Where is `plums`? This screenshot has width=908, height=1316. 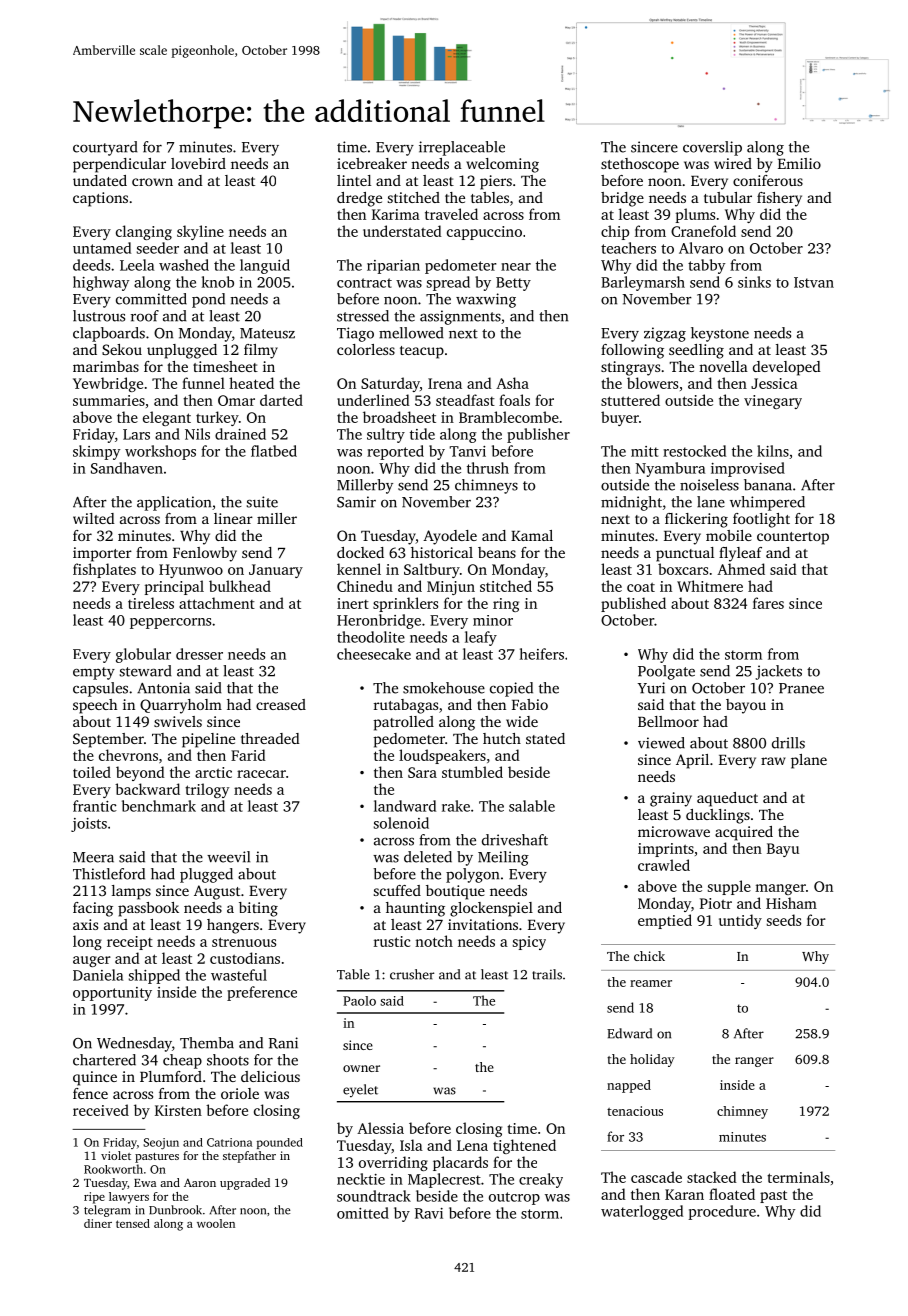 plums is located at coordinates (695, 215).
